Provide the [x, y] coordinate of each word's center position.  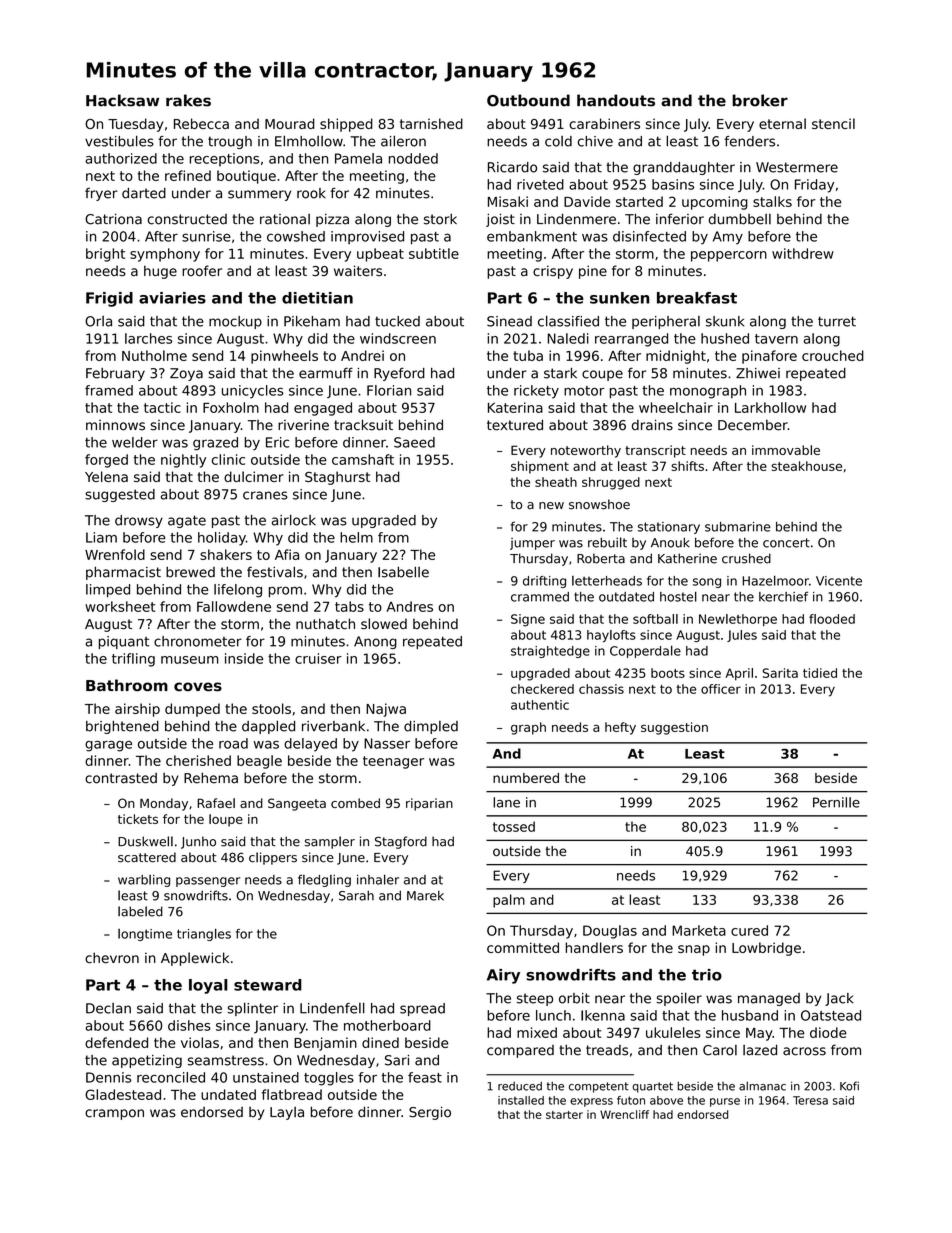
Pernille [836, 802]
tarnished [431, 123]
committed [523, 947]
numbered [526, 778]
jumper [532, 544]
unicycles [253, 392]
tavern [776, 339]
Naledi [568, 338]
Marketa [699, 930]
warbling [144, 881]
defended [116, 1042]
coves [198, 686]
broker [760, 100]
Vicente [839, 581]
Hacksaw [122, 100]
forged [106, 461]
